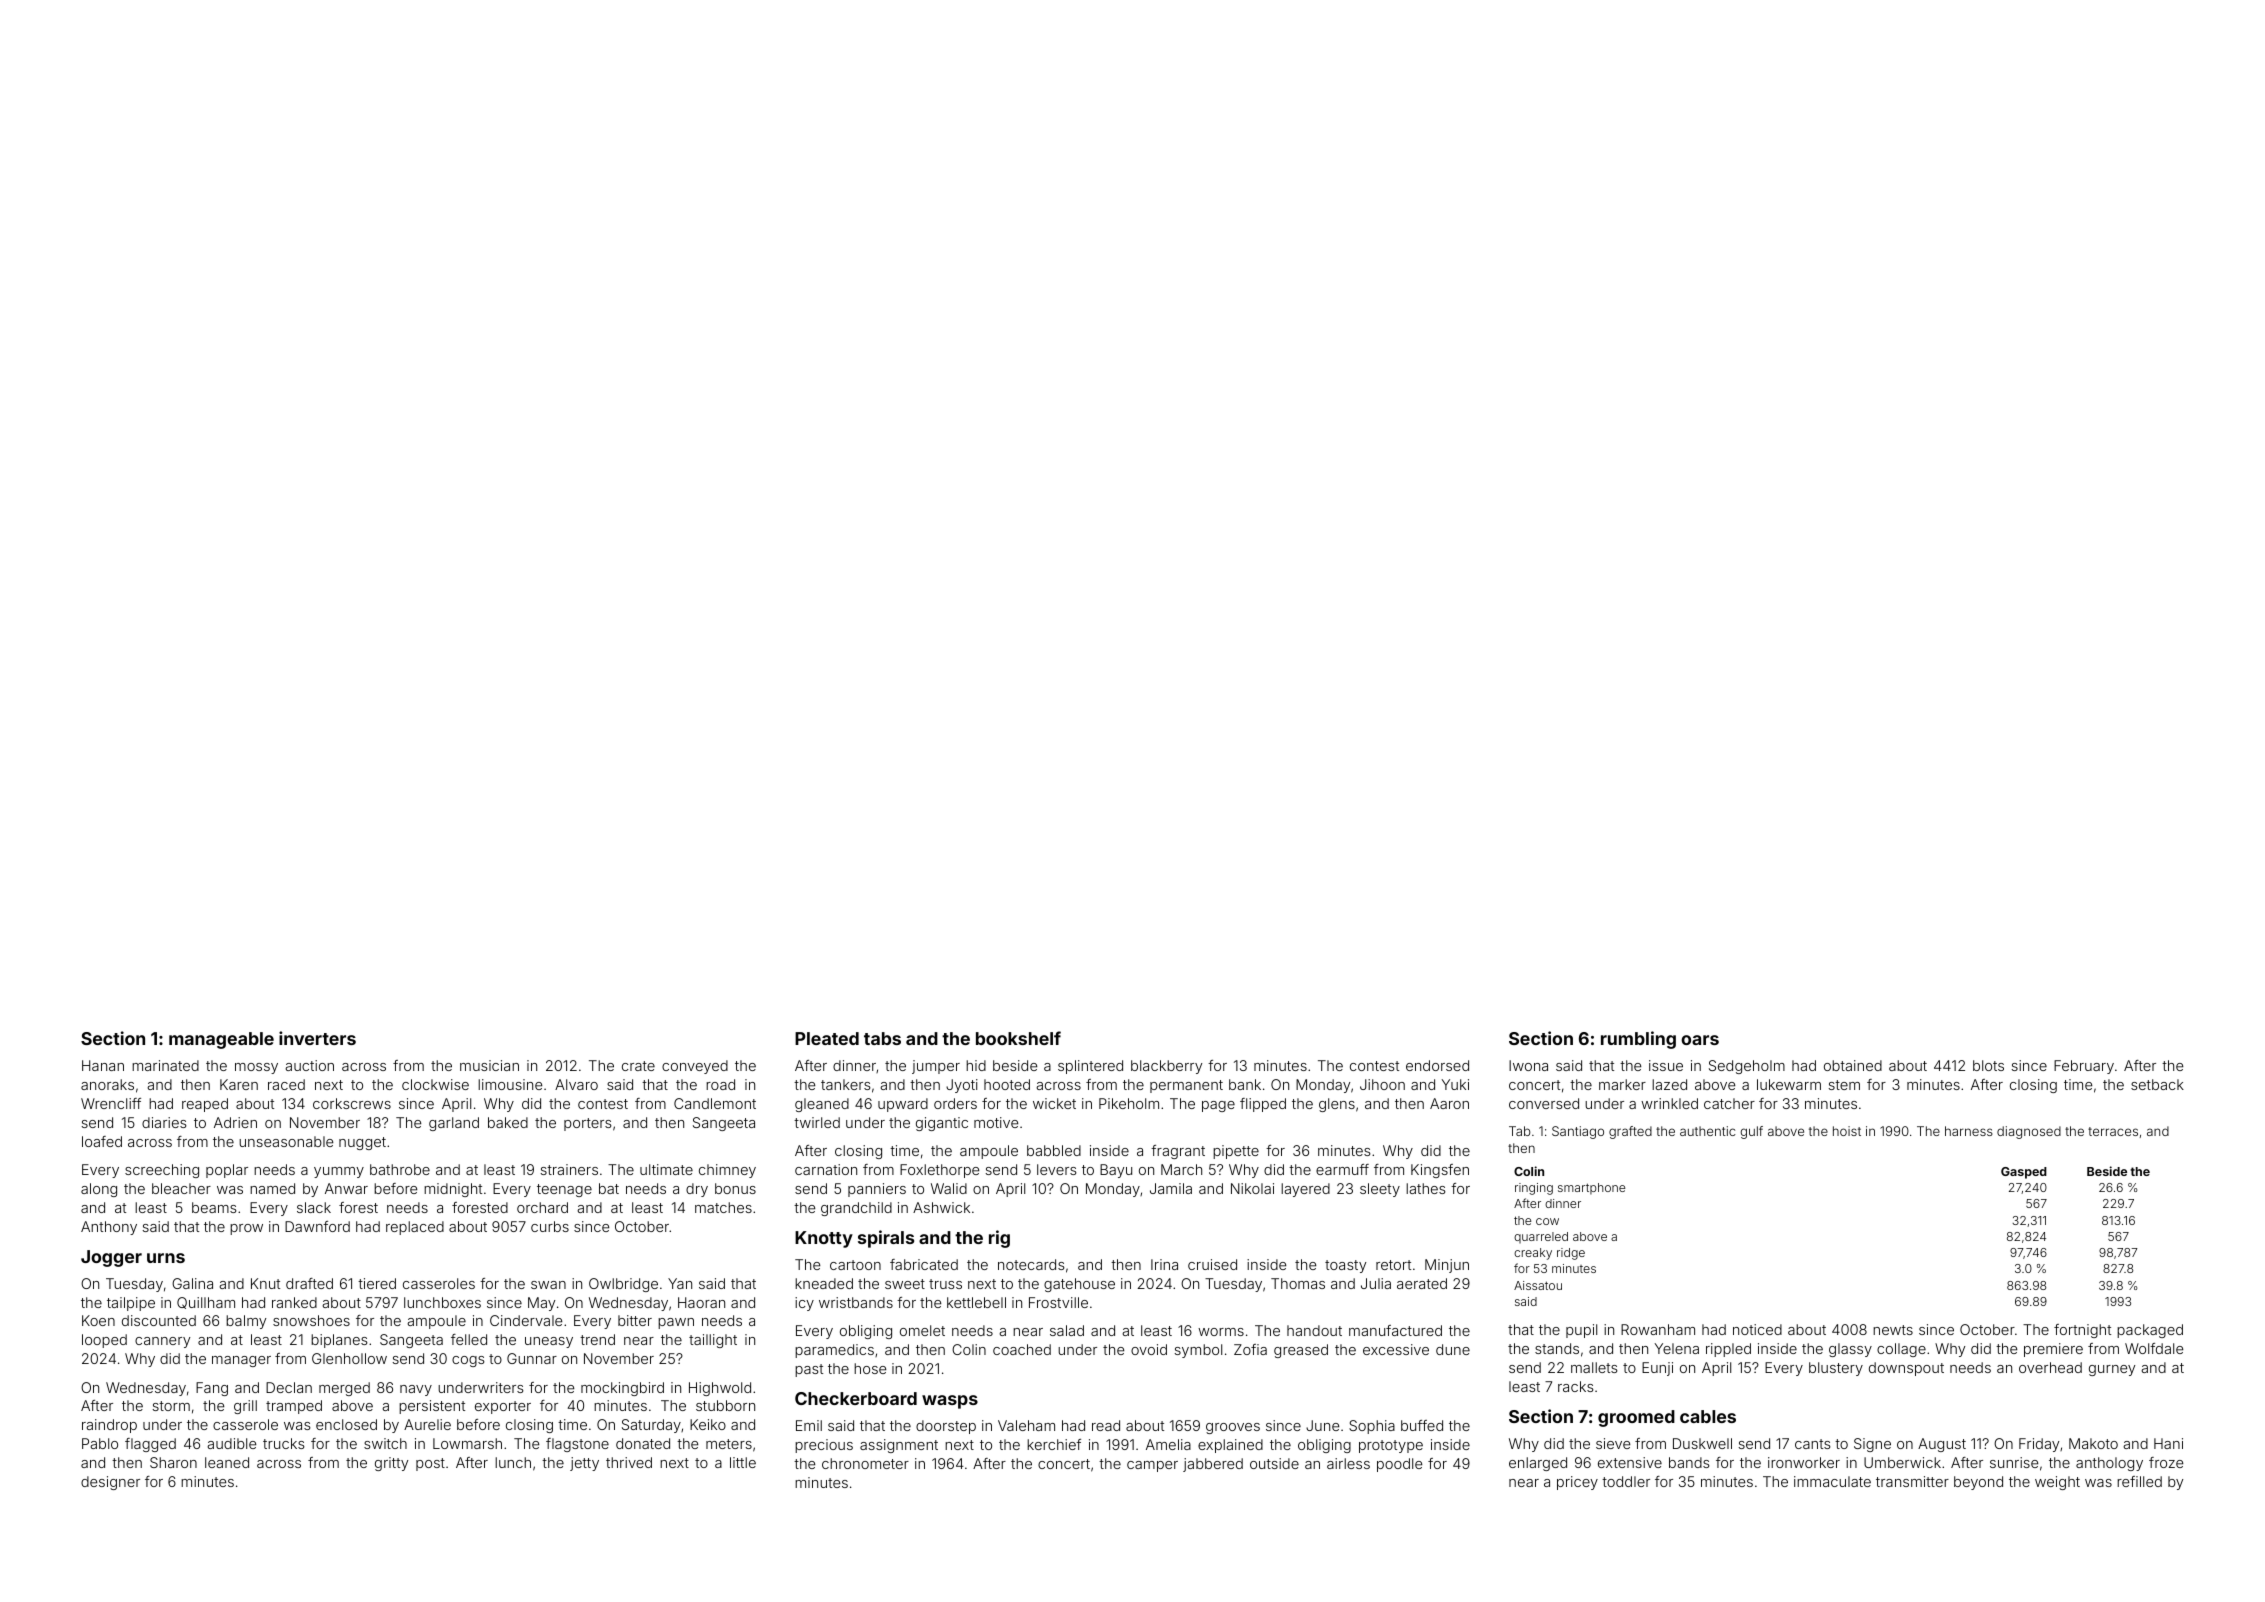 Image resolution: width=2265 pixels, height=1602 pixels. Describe the element at coordinates (109, 1228) in the screenshot. I see `Anthony` at that location.
